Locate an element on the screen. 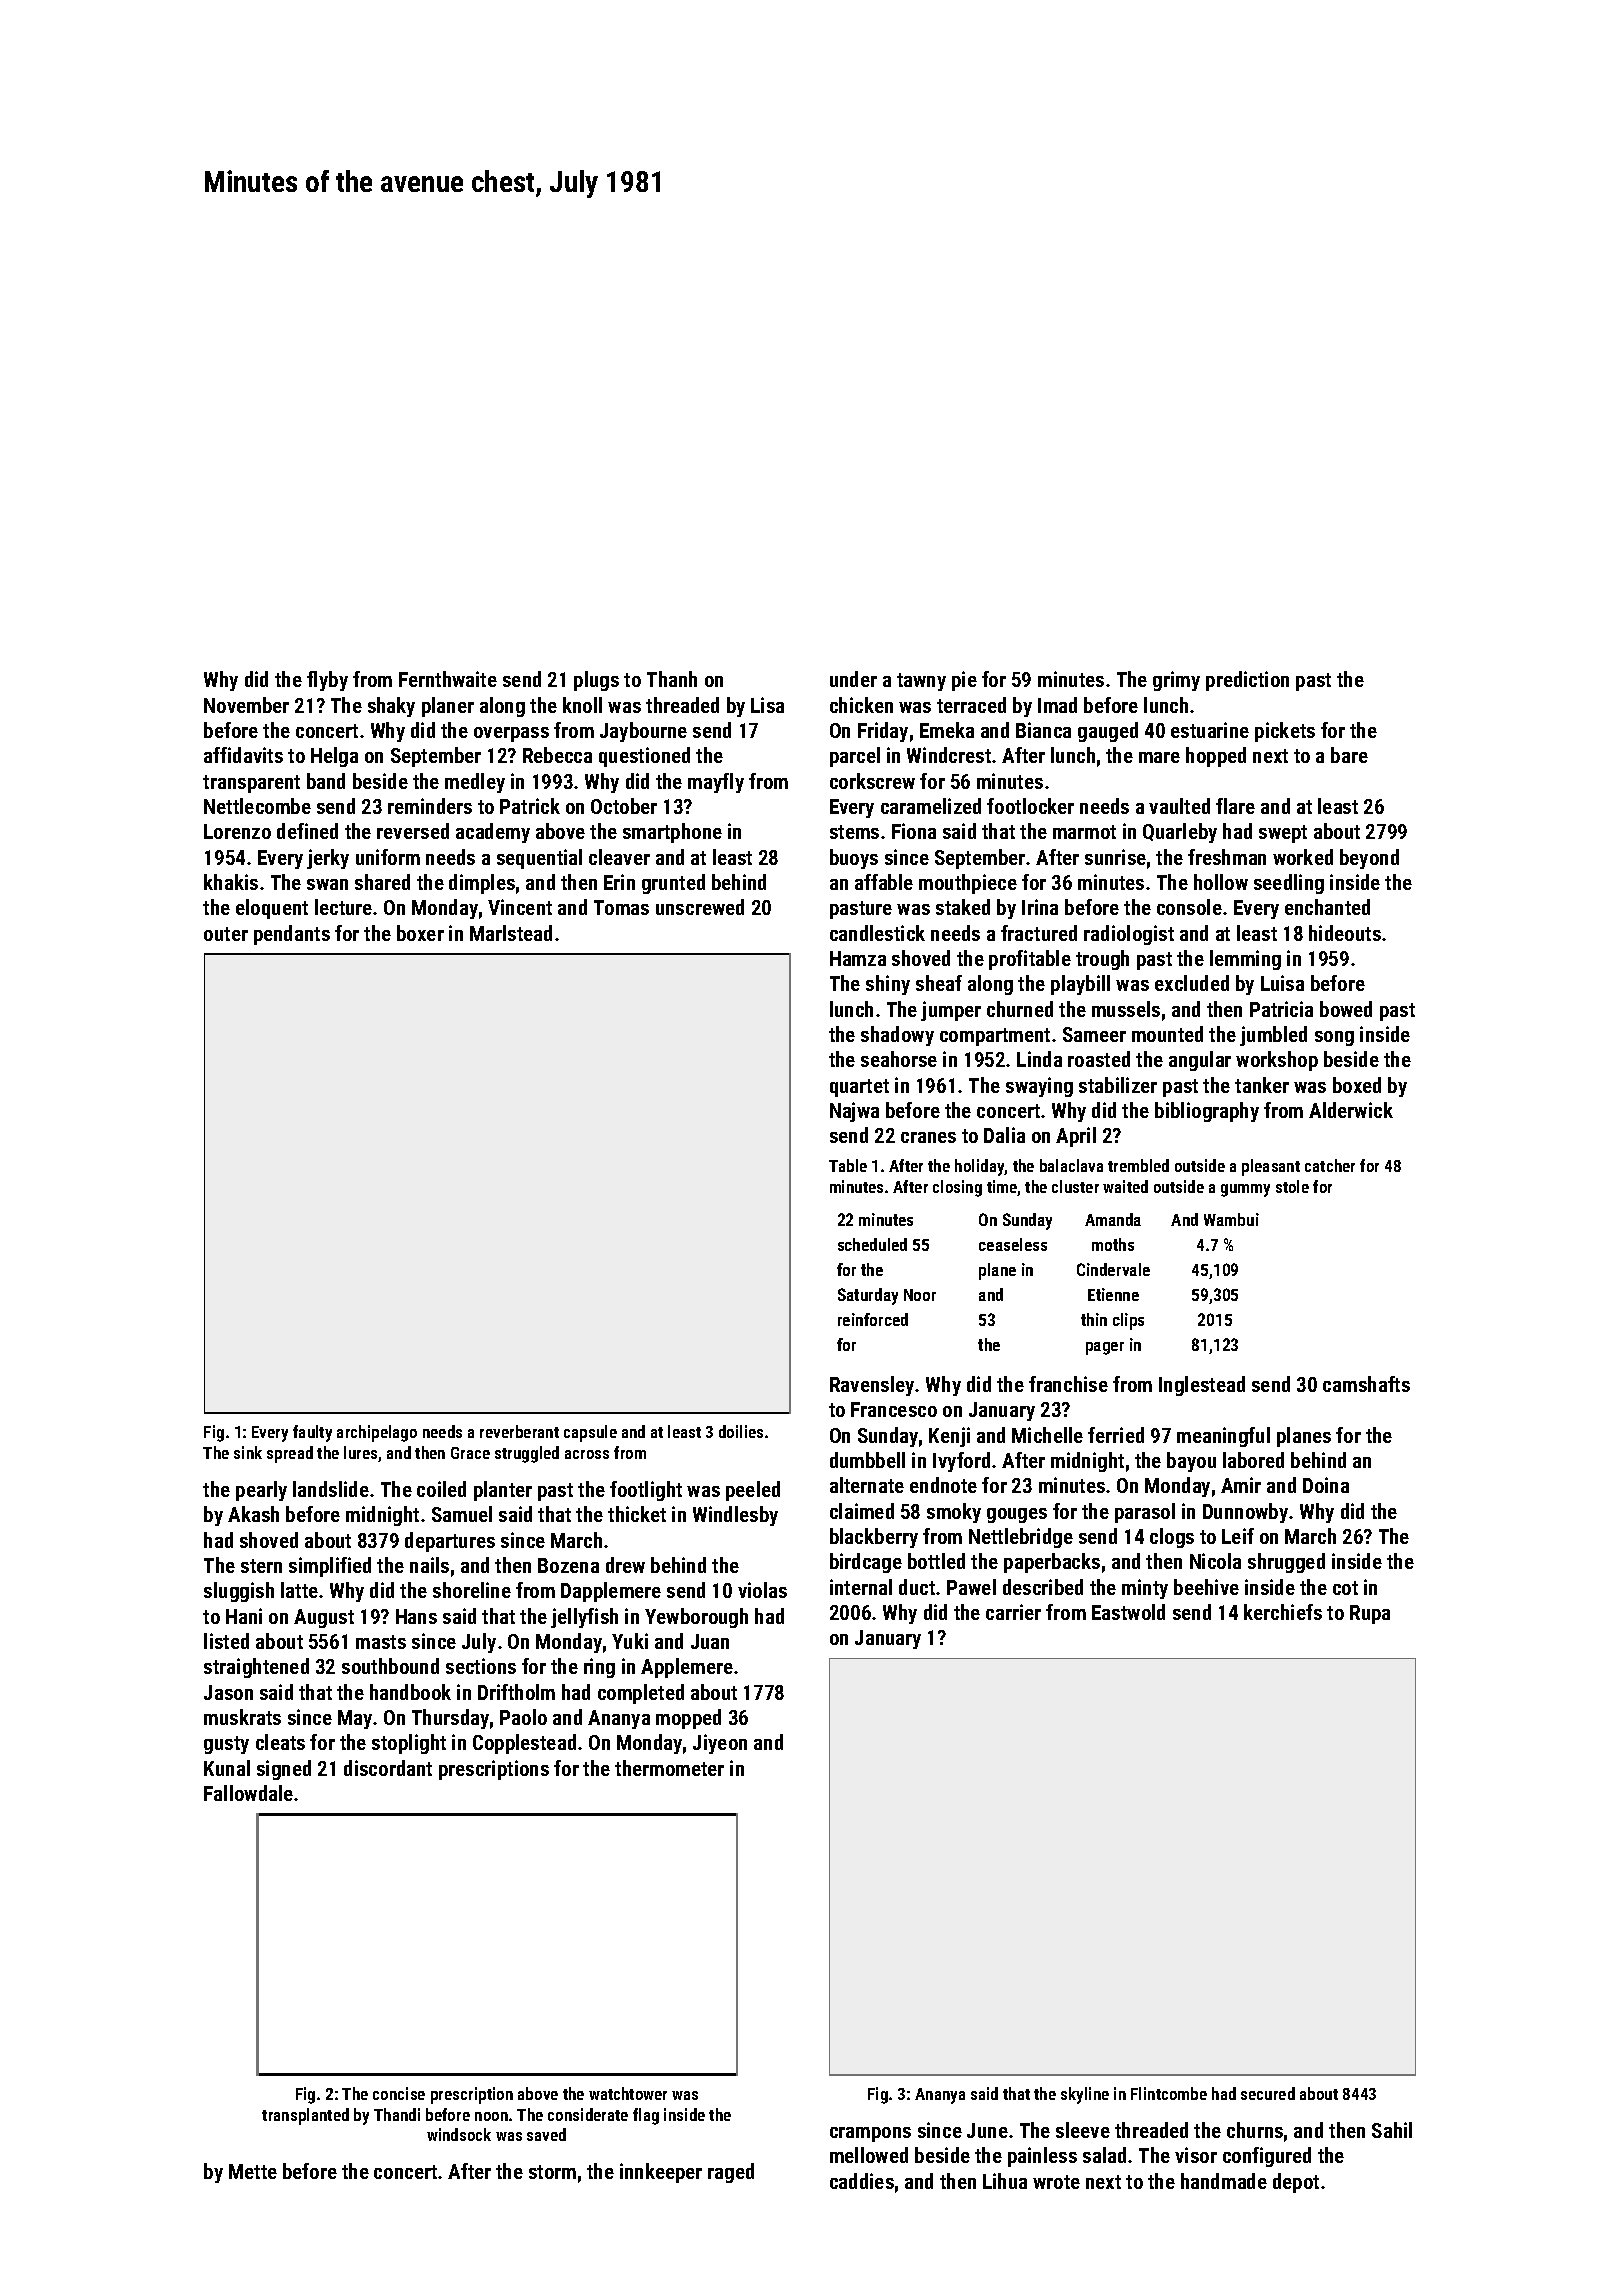  cluster is located at coordinates (1075, 1186).
